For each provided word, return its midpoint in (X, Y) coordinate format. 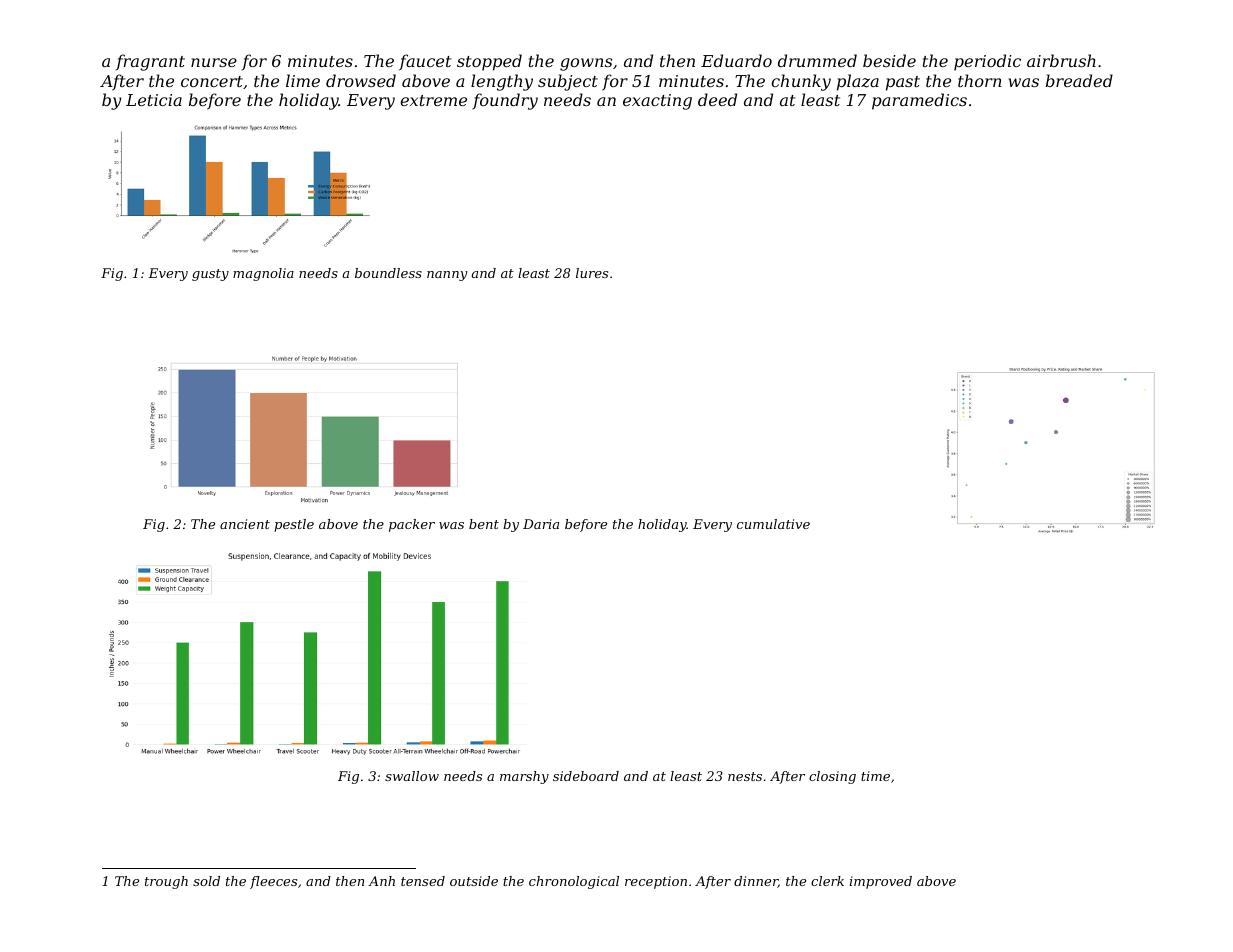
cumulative (773, 524)
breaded (1079, 80)
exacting (657, 102)
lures (592, 273)
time (875, 776)
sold (206, 881)
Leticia (154, 100)
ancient (245, 524)
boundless (388, 273)
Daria (541, 524)
